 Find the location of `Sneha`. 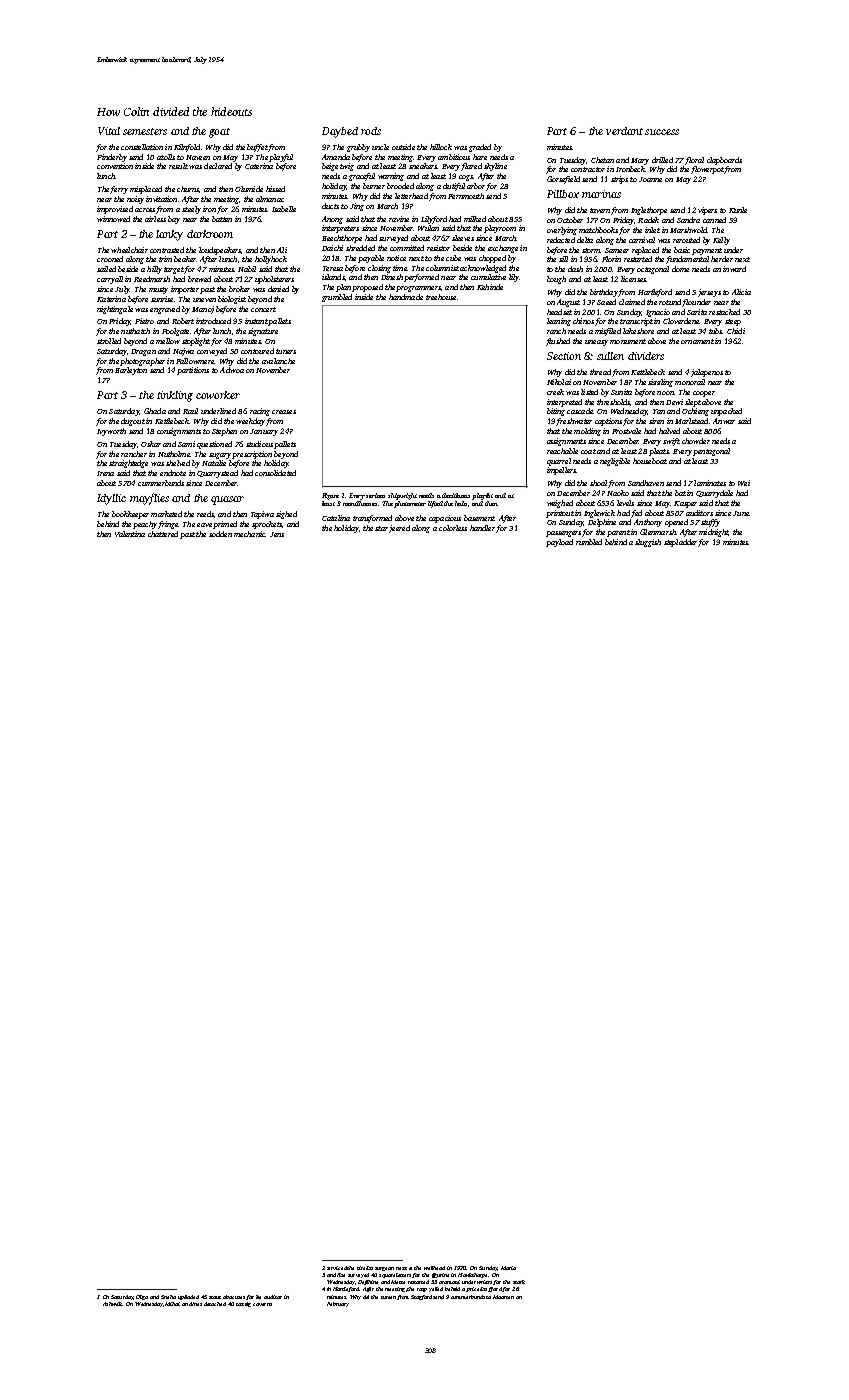

Sneha is located at coordinates (168, 1297).
